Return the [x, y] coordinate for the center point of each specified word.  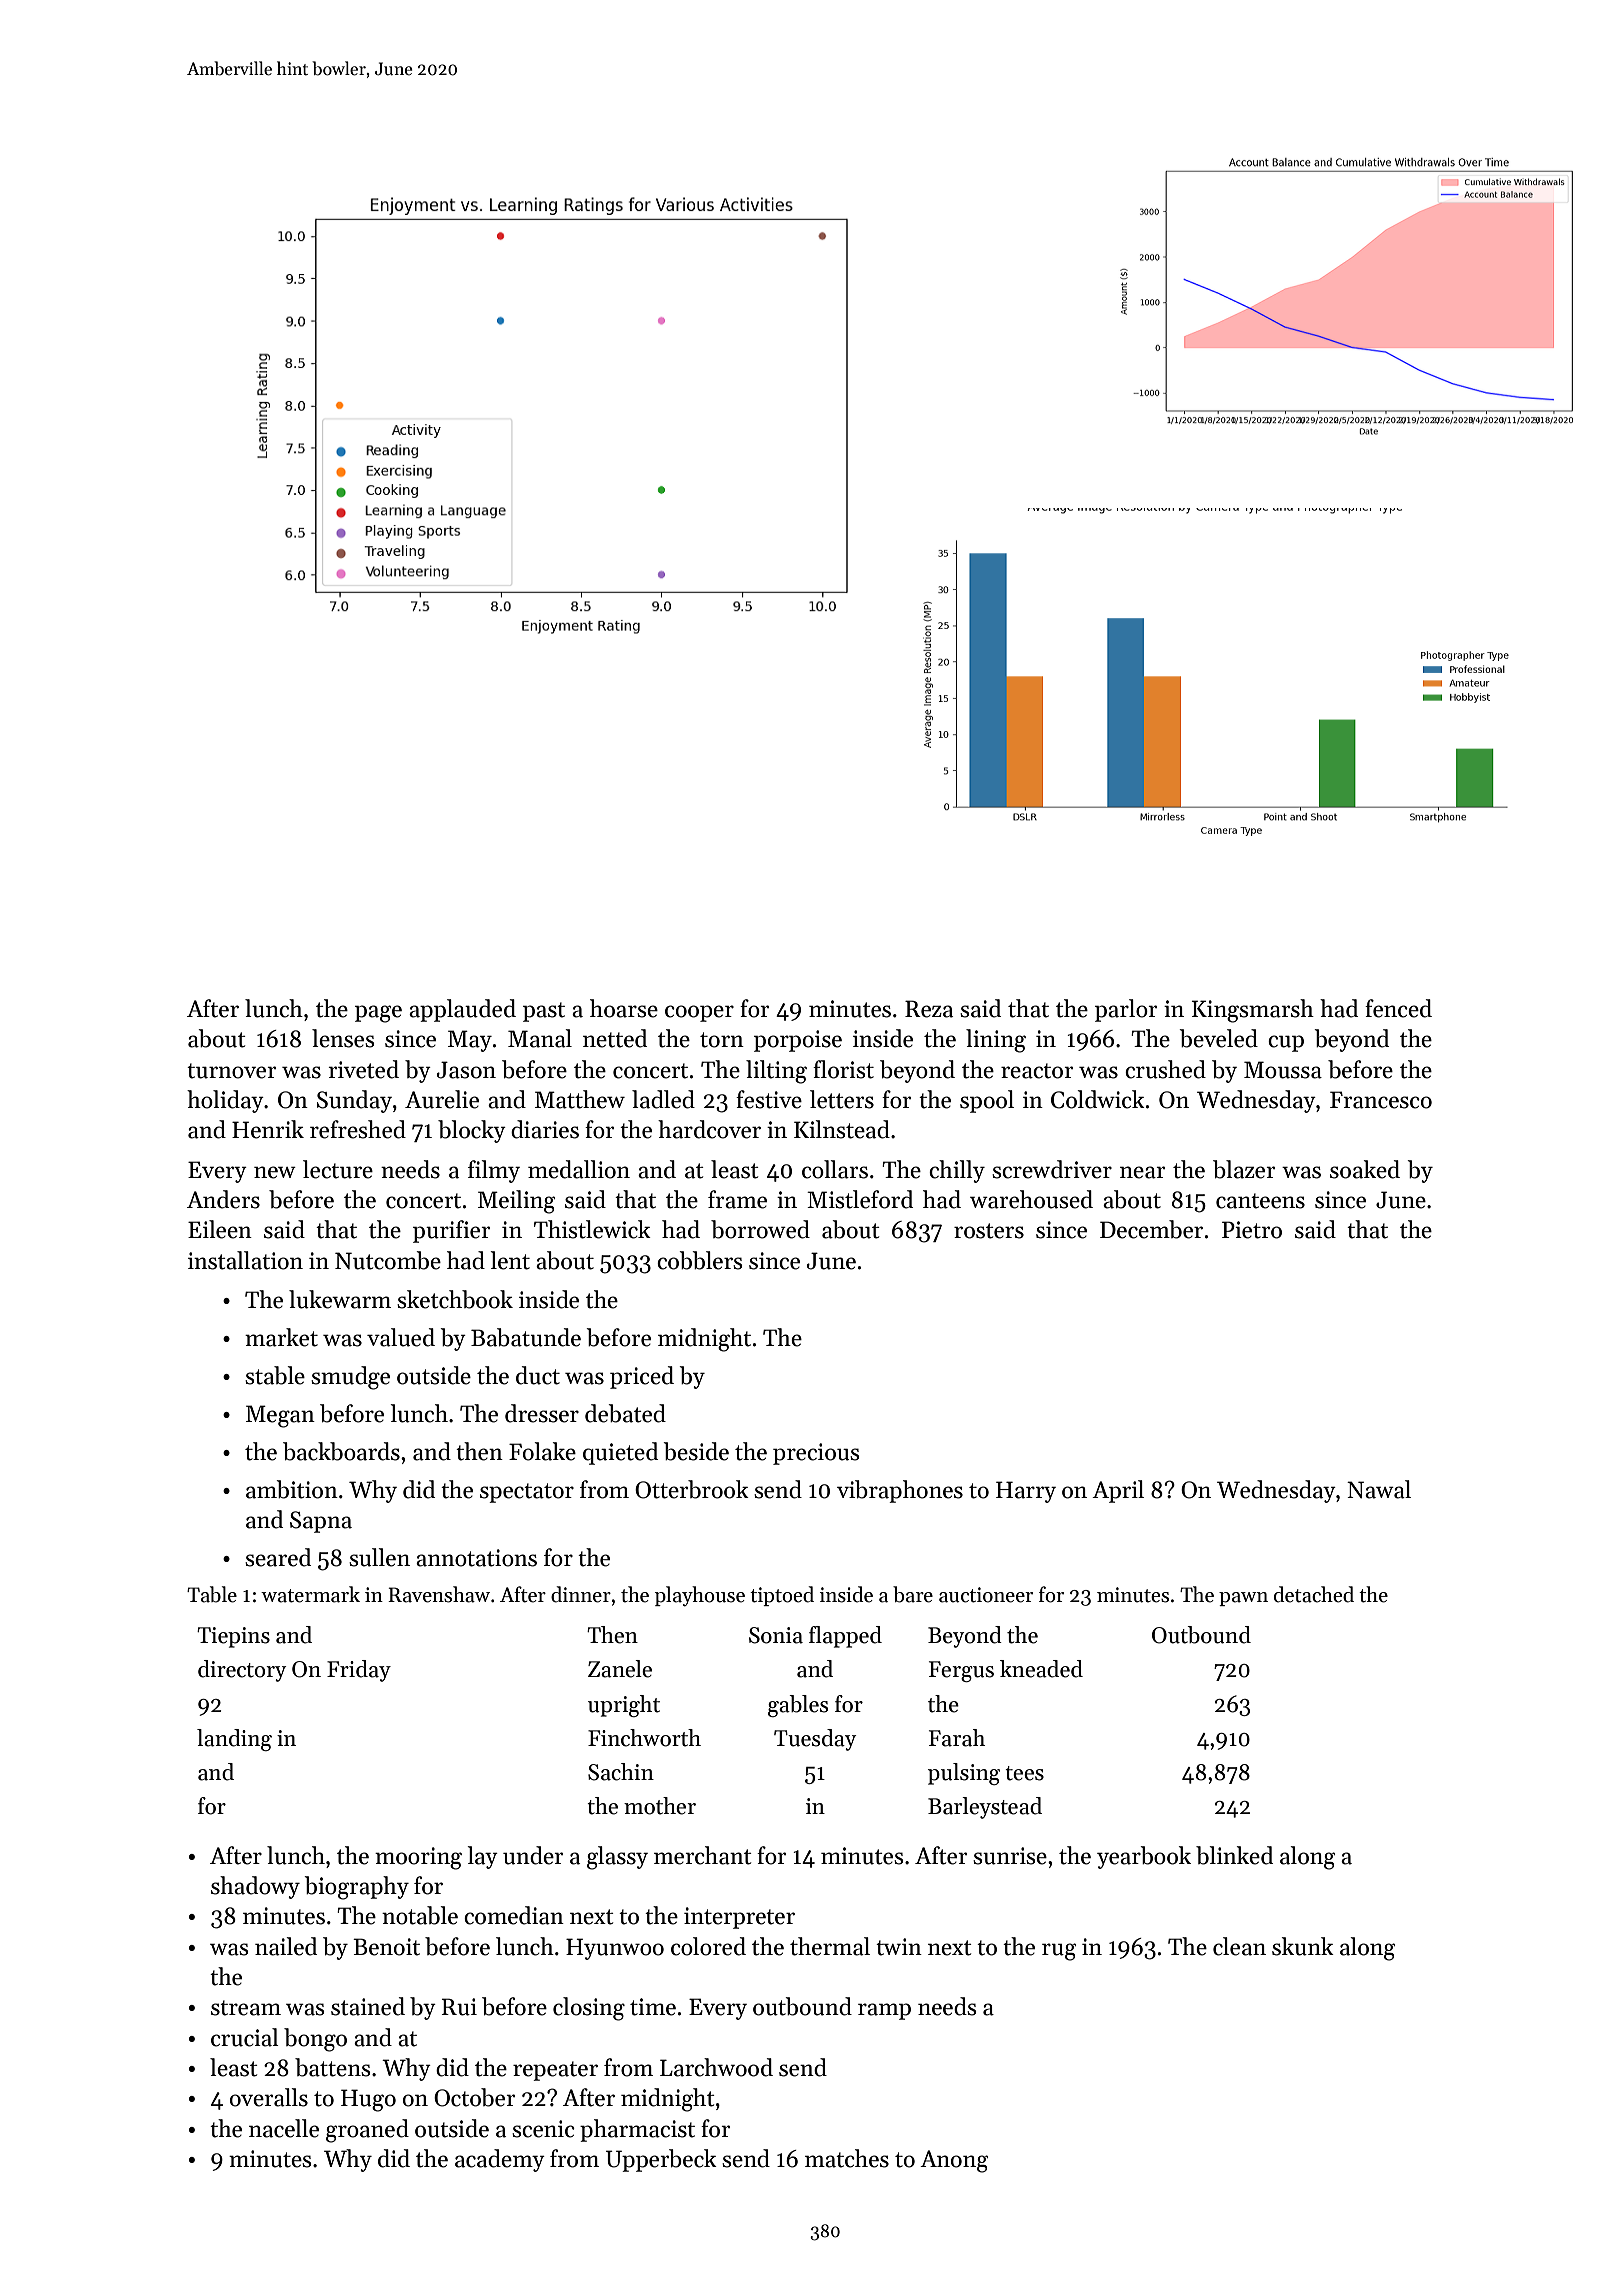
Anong [954, 2161]
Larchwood [716, 2067]
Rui [459, 2007]
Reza [929, 1009]
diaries [545, 1129]
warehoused [1031, 1199]
